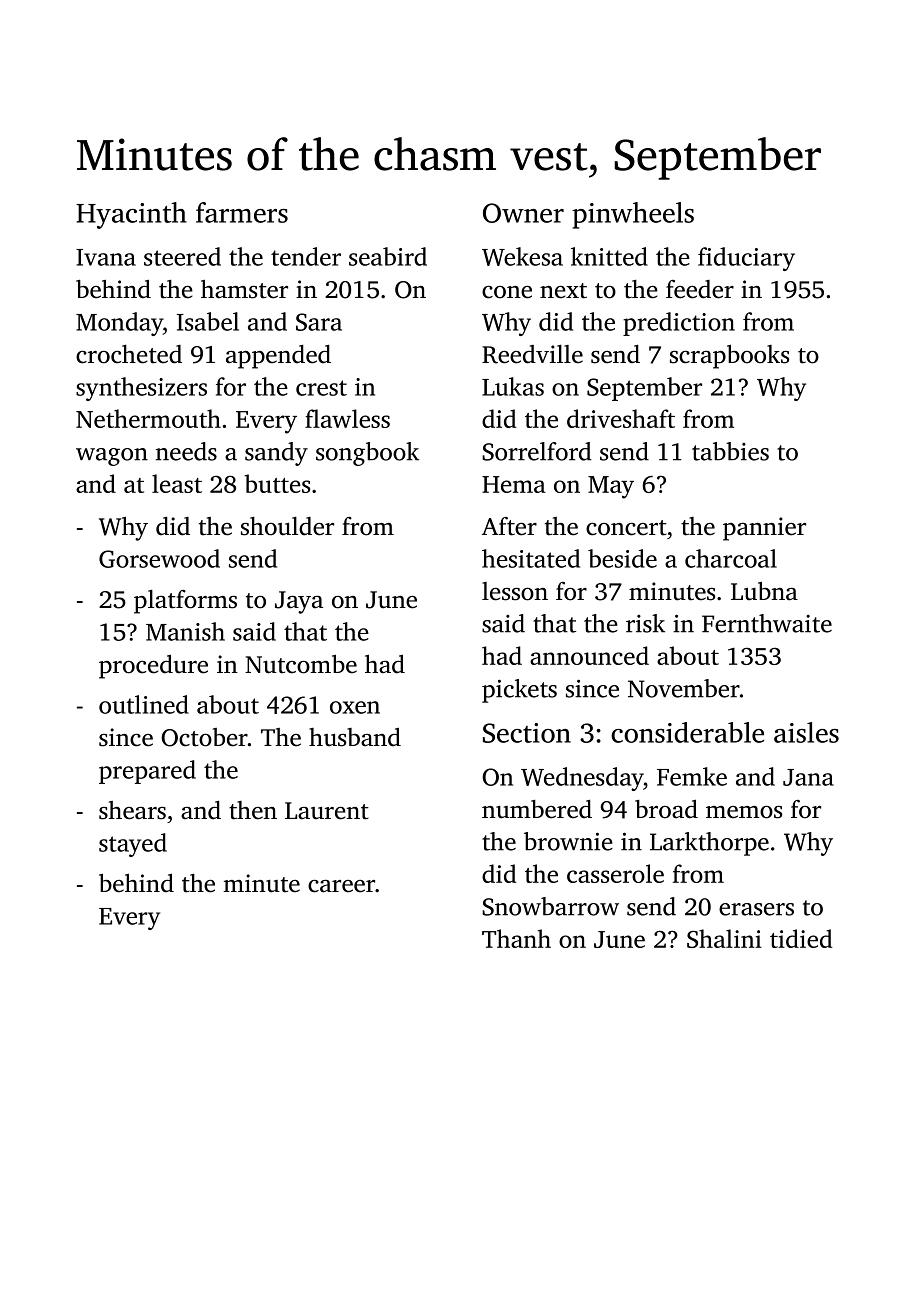 This document has height=1311, width=924. What do you see at coordinates (341, 886) in the document?
I see `career` at bounding box center [341, 886].
